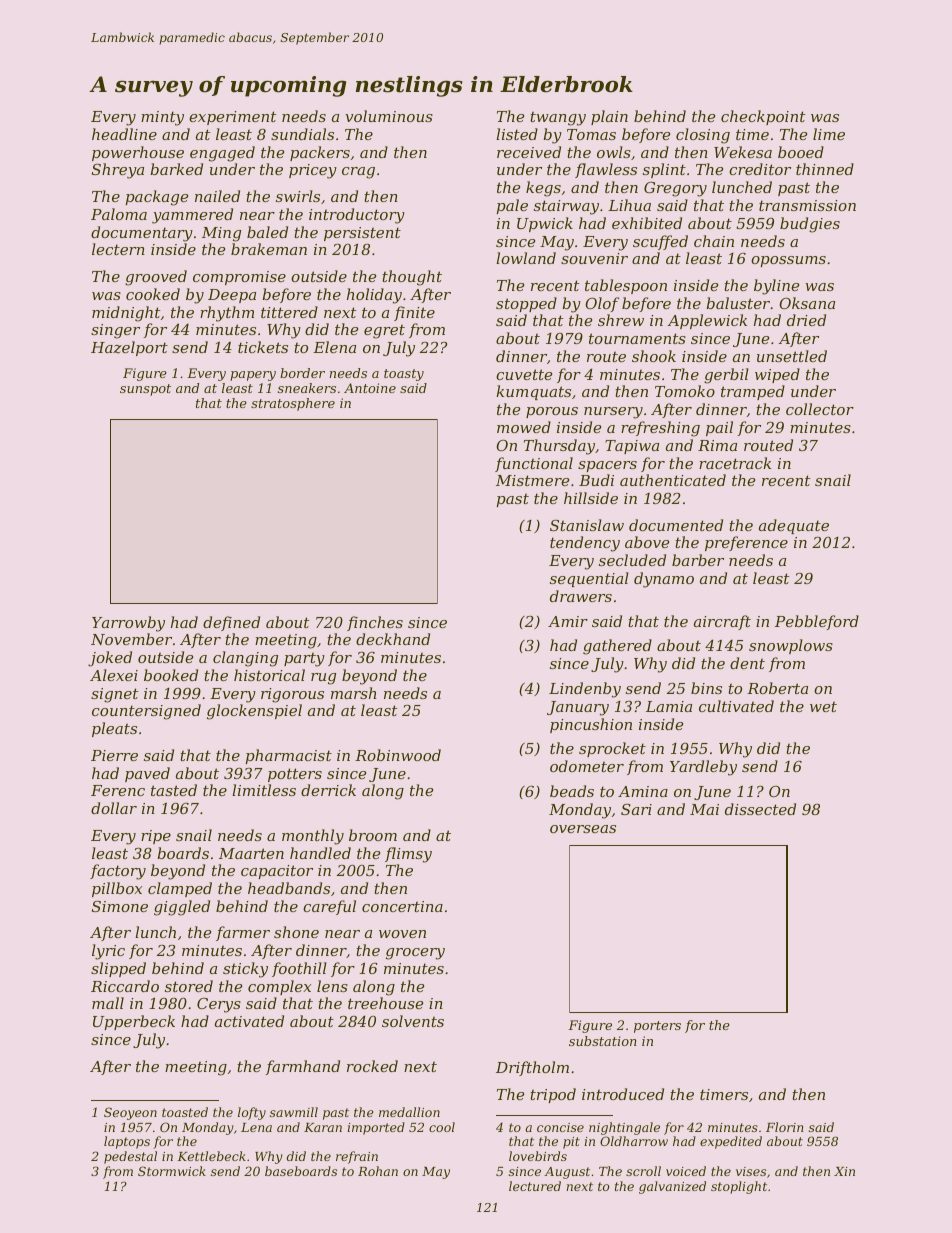 This screenshot has width=952, height=1233. I want to click on Paloma, so click(119, 214).
